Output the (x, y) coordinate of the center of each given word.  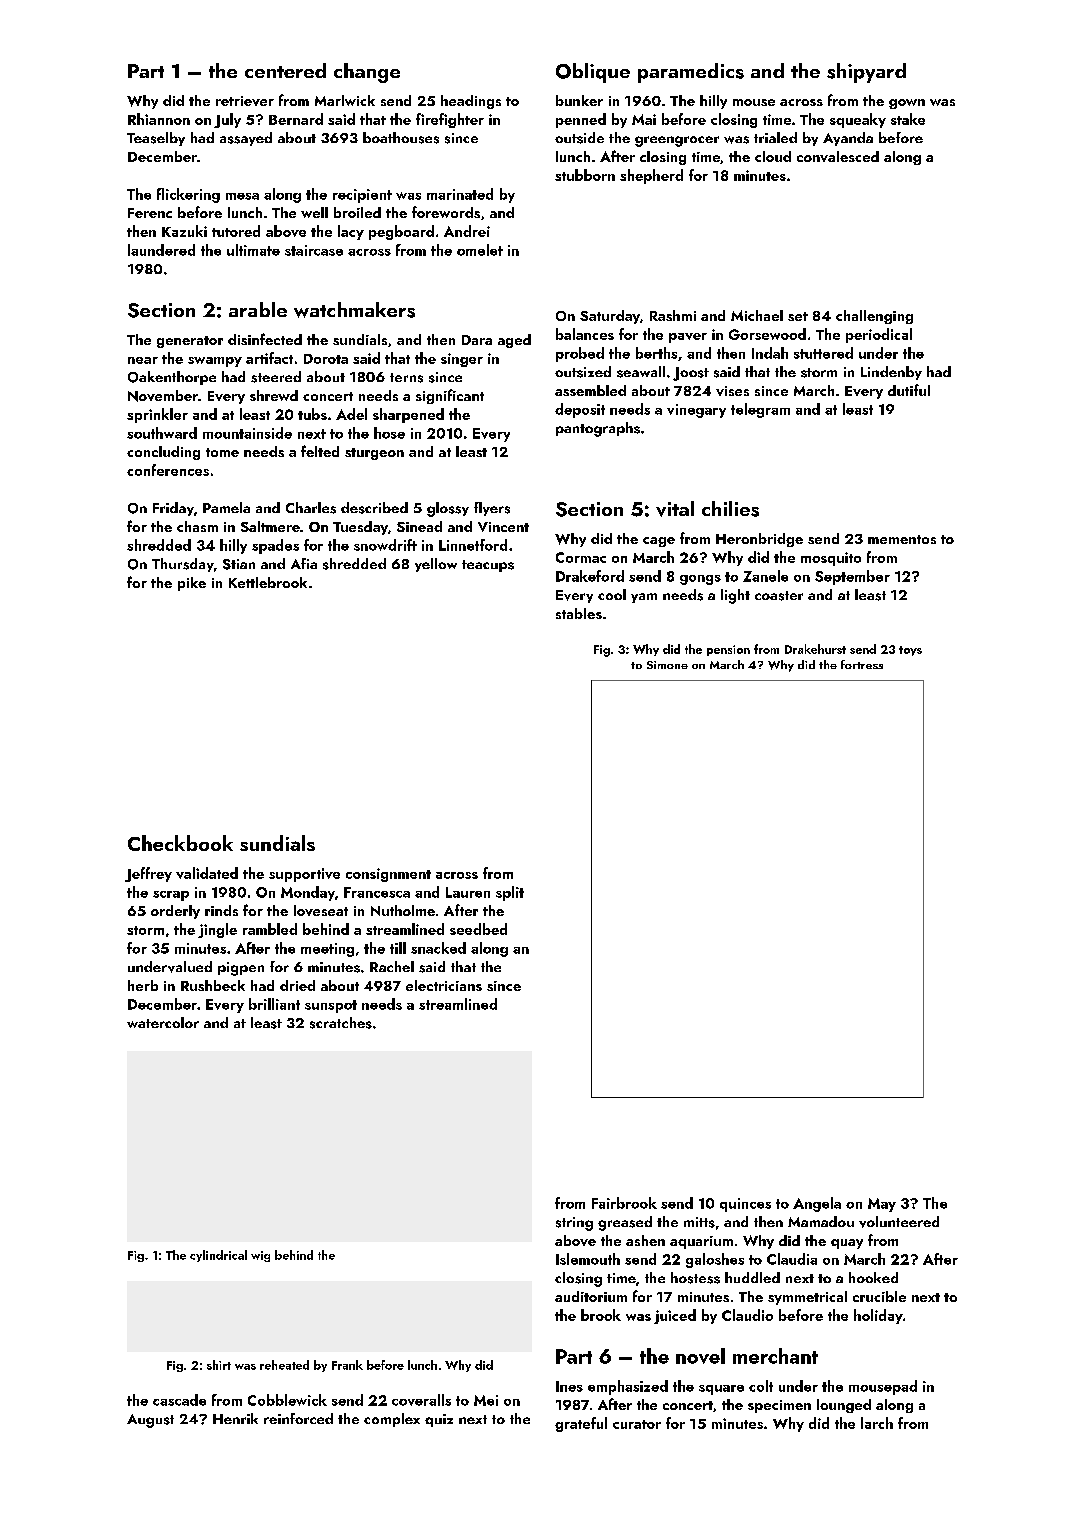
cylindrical (218, 1256)
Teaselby (156, 139)
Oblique (593, 73)
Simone (667, 665)
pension (728, 650)
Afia (304, 563)
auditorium (591, 1296)
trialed (775, 137)
